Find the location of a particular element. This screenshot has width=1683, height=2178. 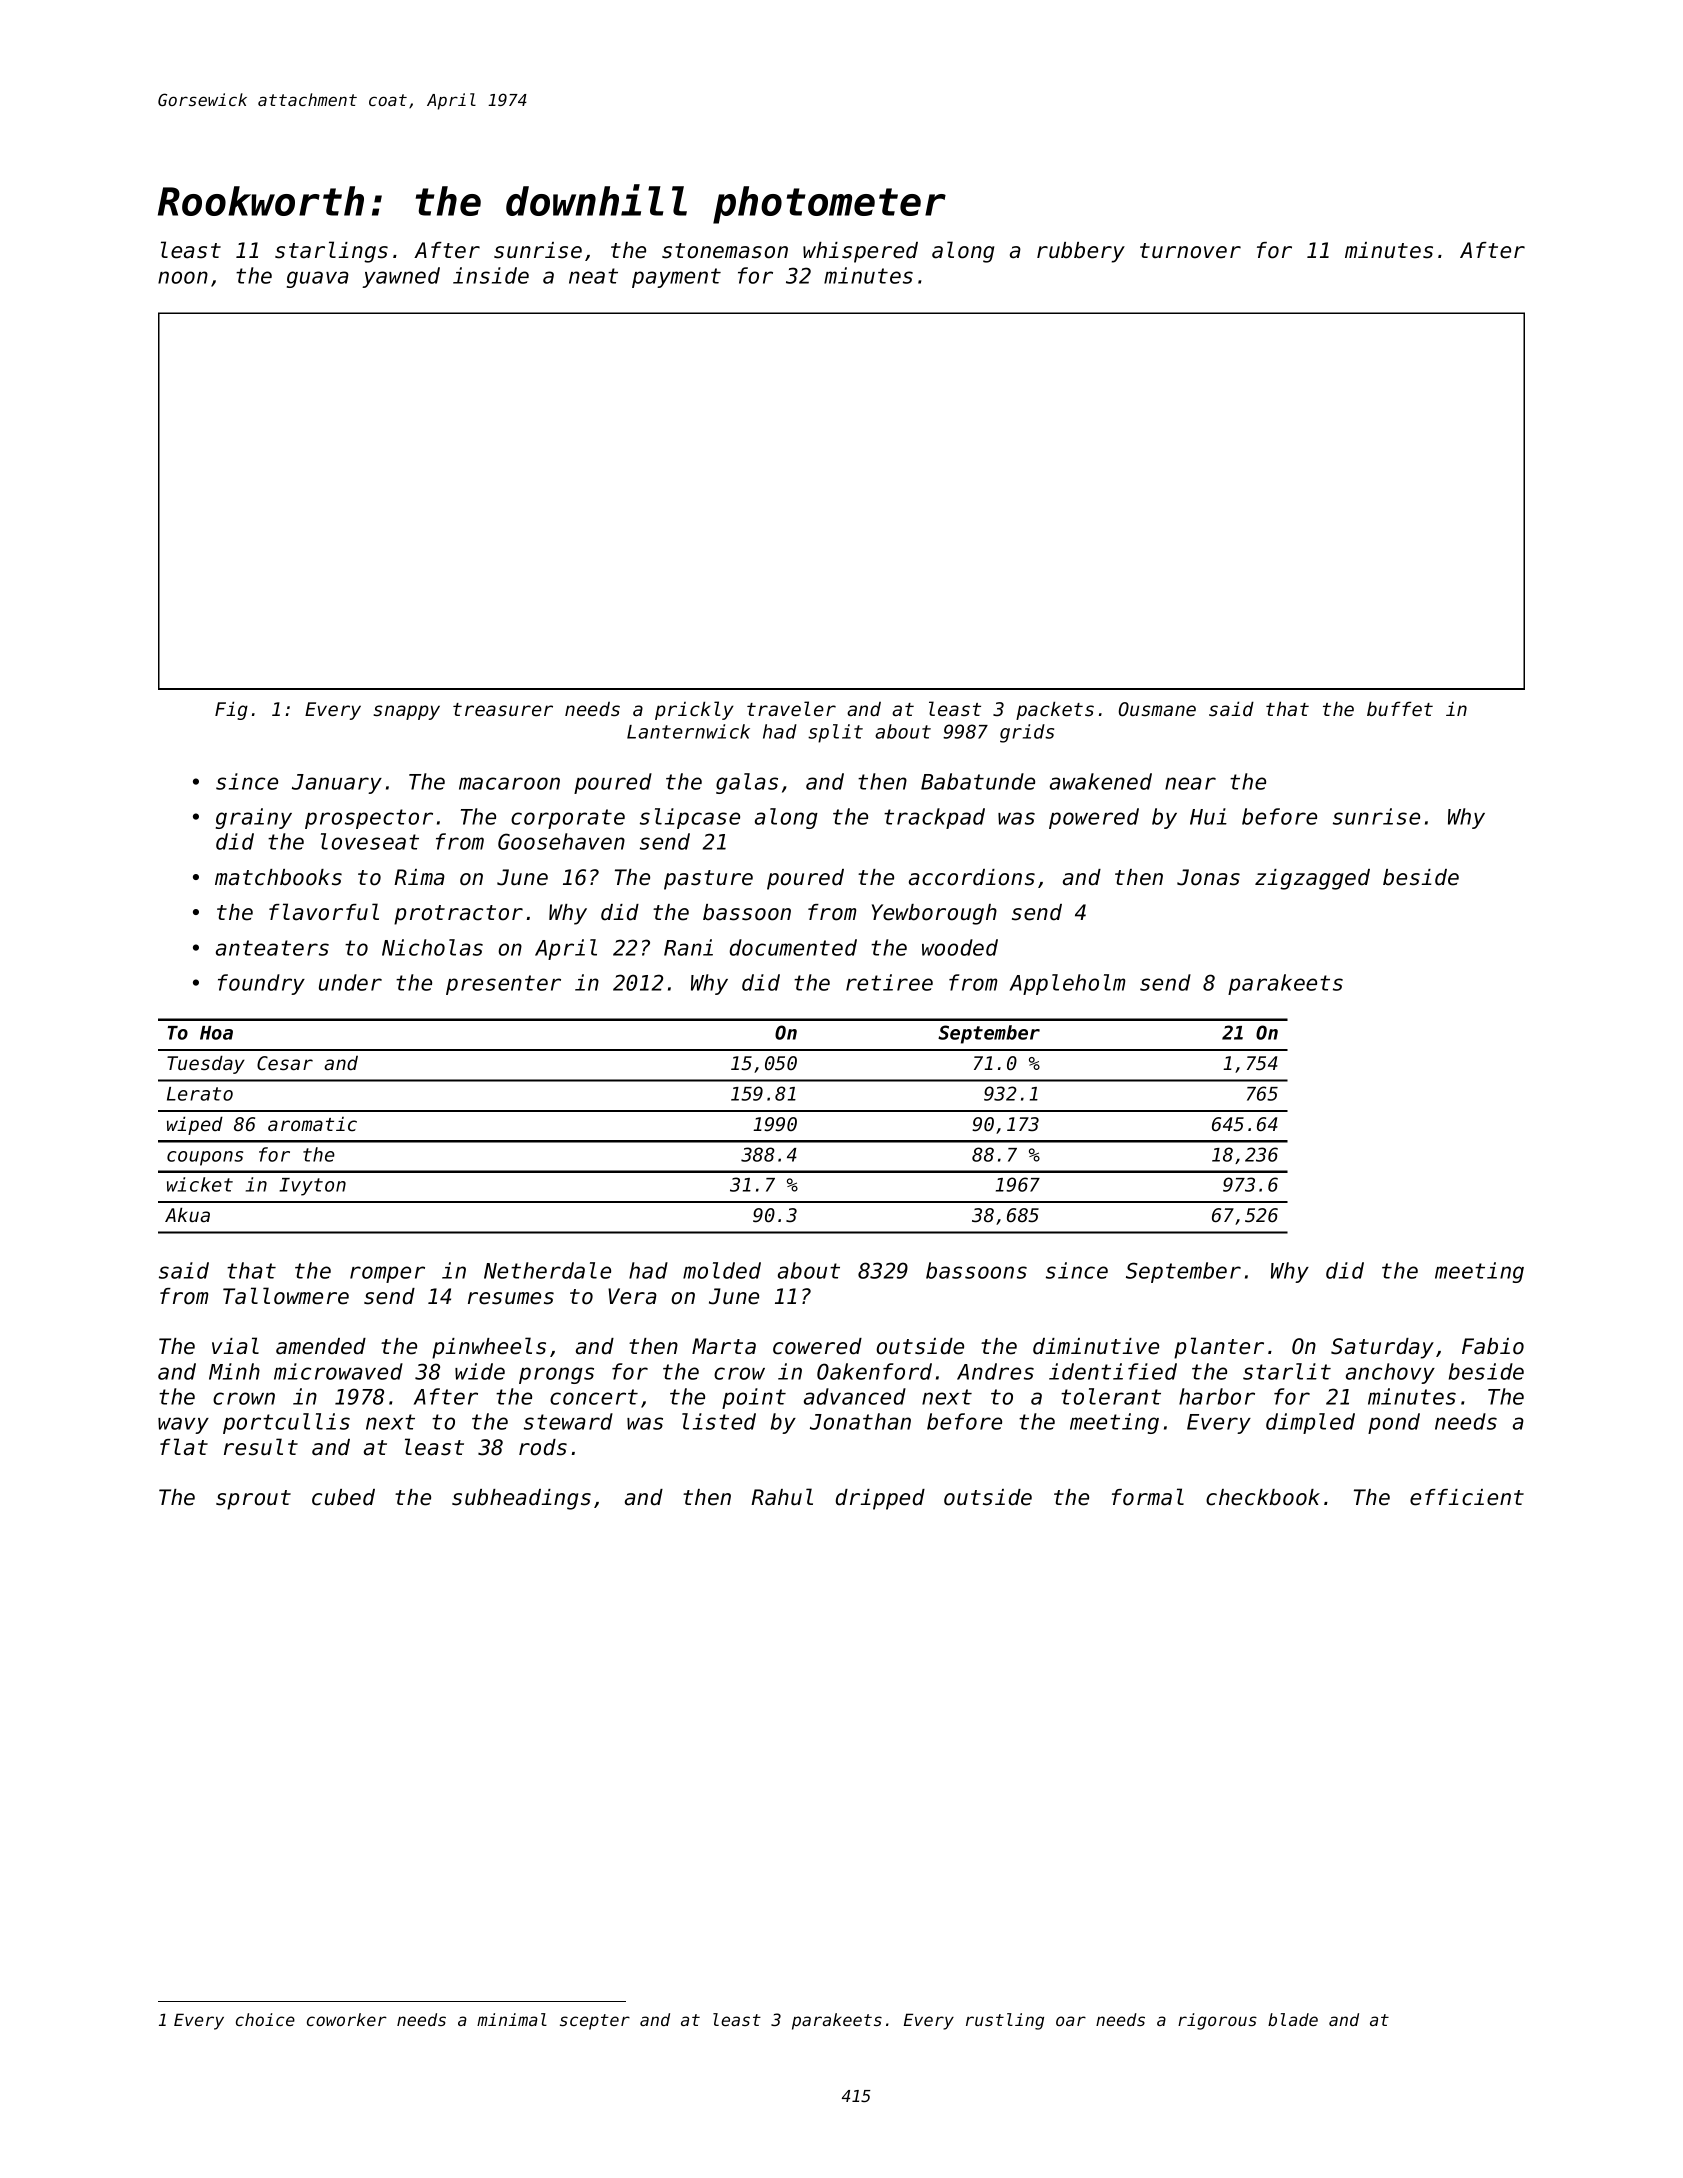

sprout is located at coordinates (253, 1500).
